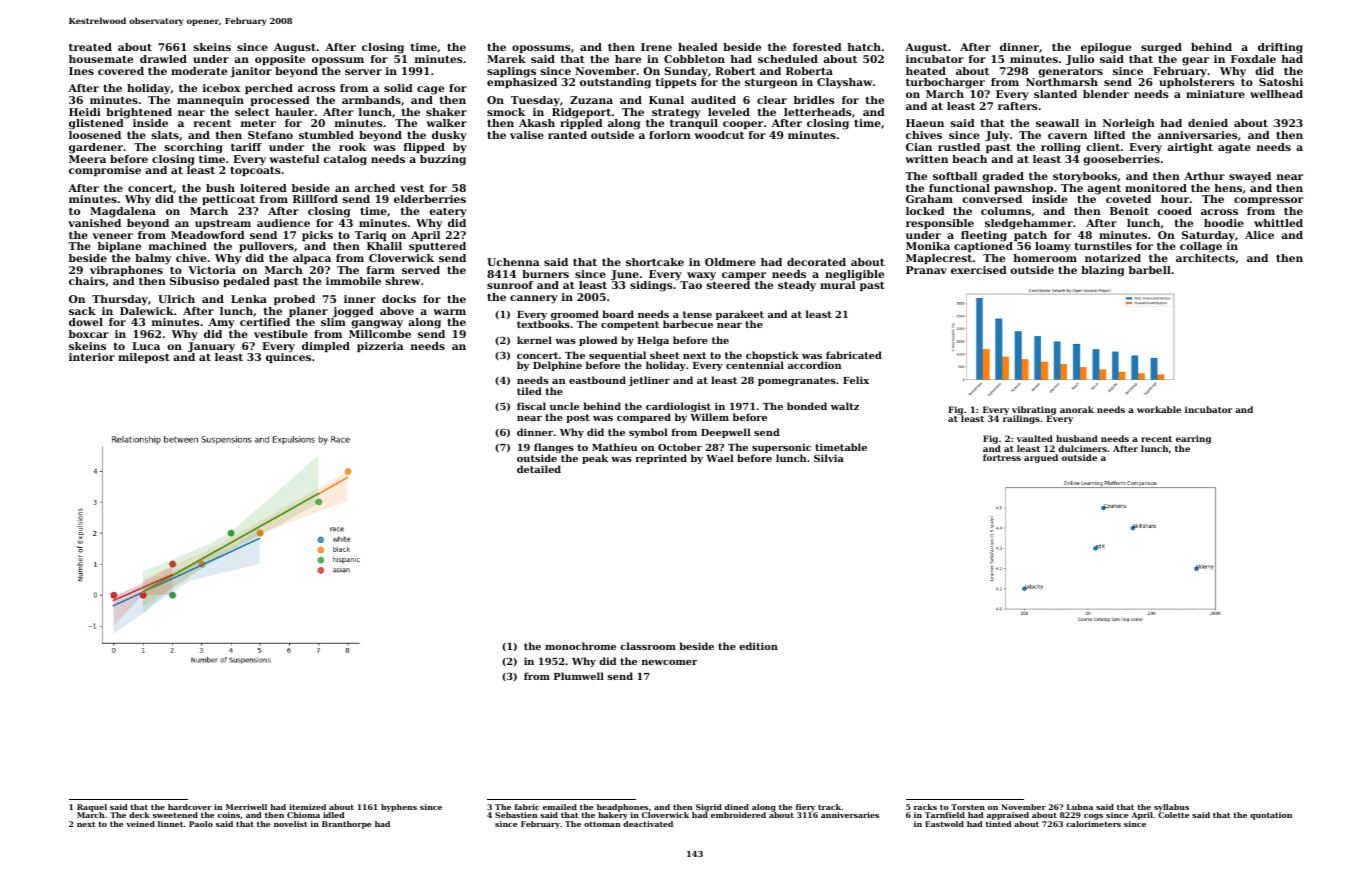 This screenshot has width=1372, height=887. What do you see at coordinates (758, 646) in the screenshot?
I see `edition` at bounding box center [758, 646].
